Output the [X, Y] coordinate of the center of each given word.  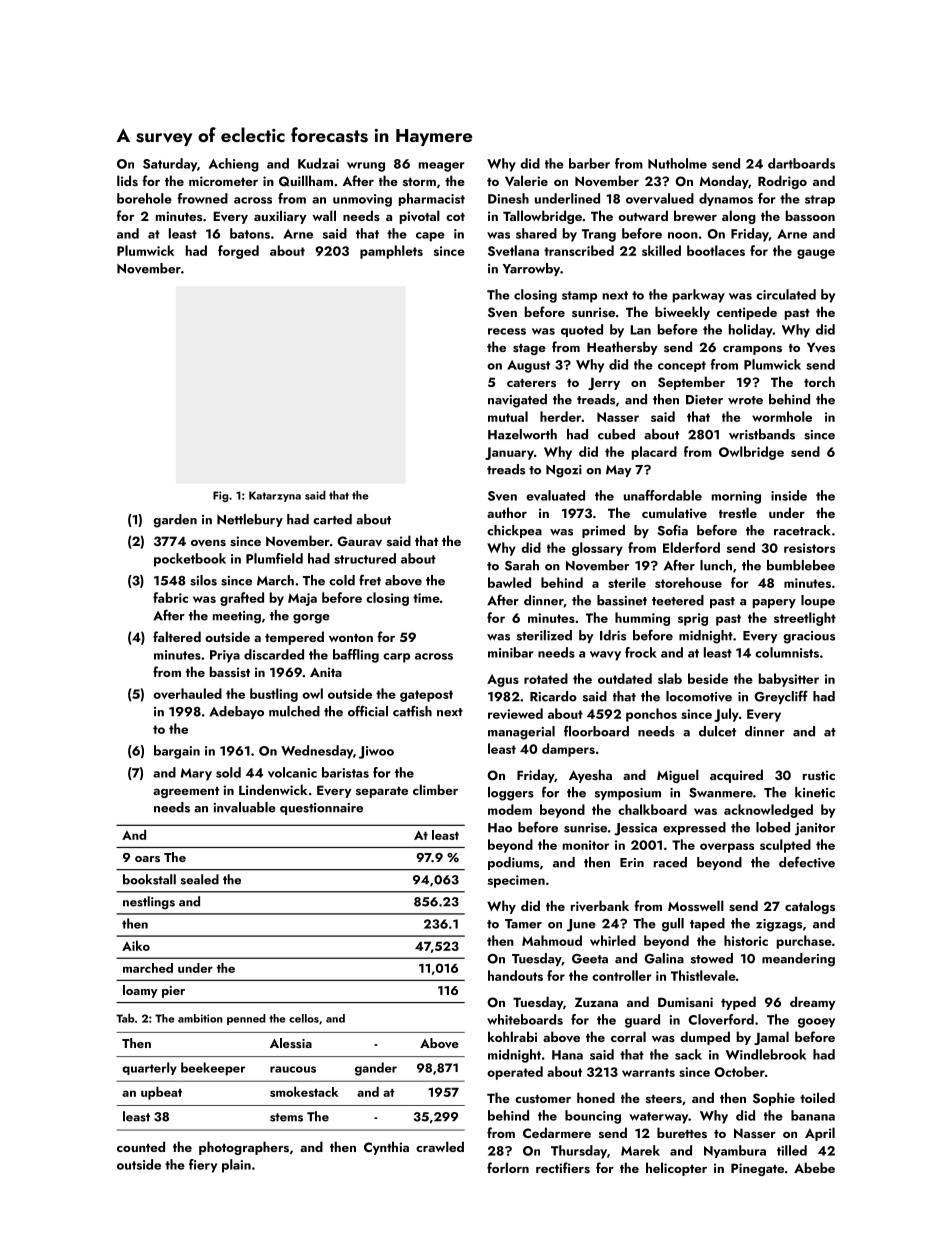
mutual [508, 416]
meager [442, 167]
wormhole [782, 416]
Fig [220, 496]
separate [382, 792]
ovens [208, 543]
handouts [515, 975]
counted [141, 1146]
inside [789, 495]
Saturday [170, 165]
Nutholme [677, 163]
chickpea [514, 531]
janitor [815, 829]
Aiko [136, 945]
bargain [177, 752]
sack [688, 1054]
